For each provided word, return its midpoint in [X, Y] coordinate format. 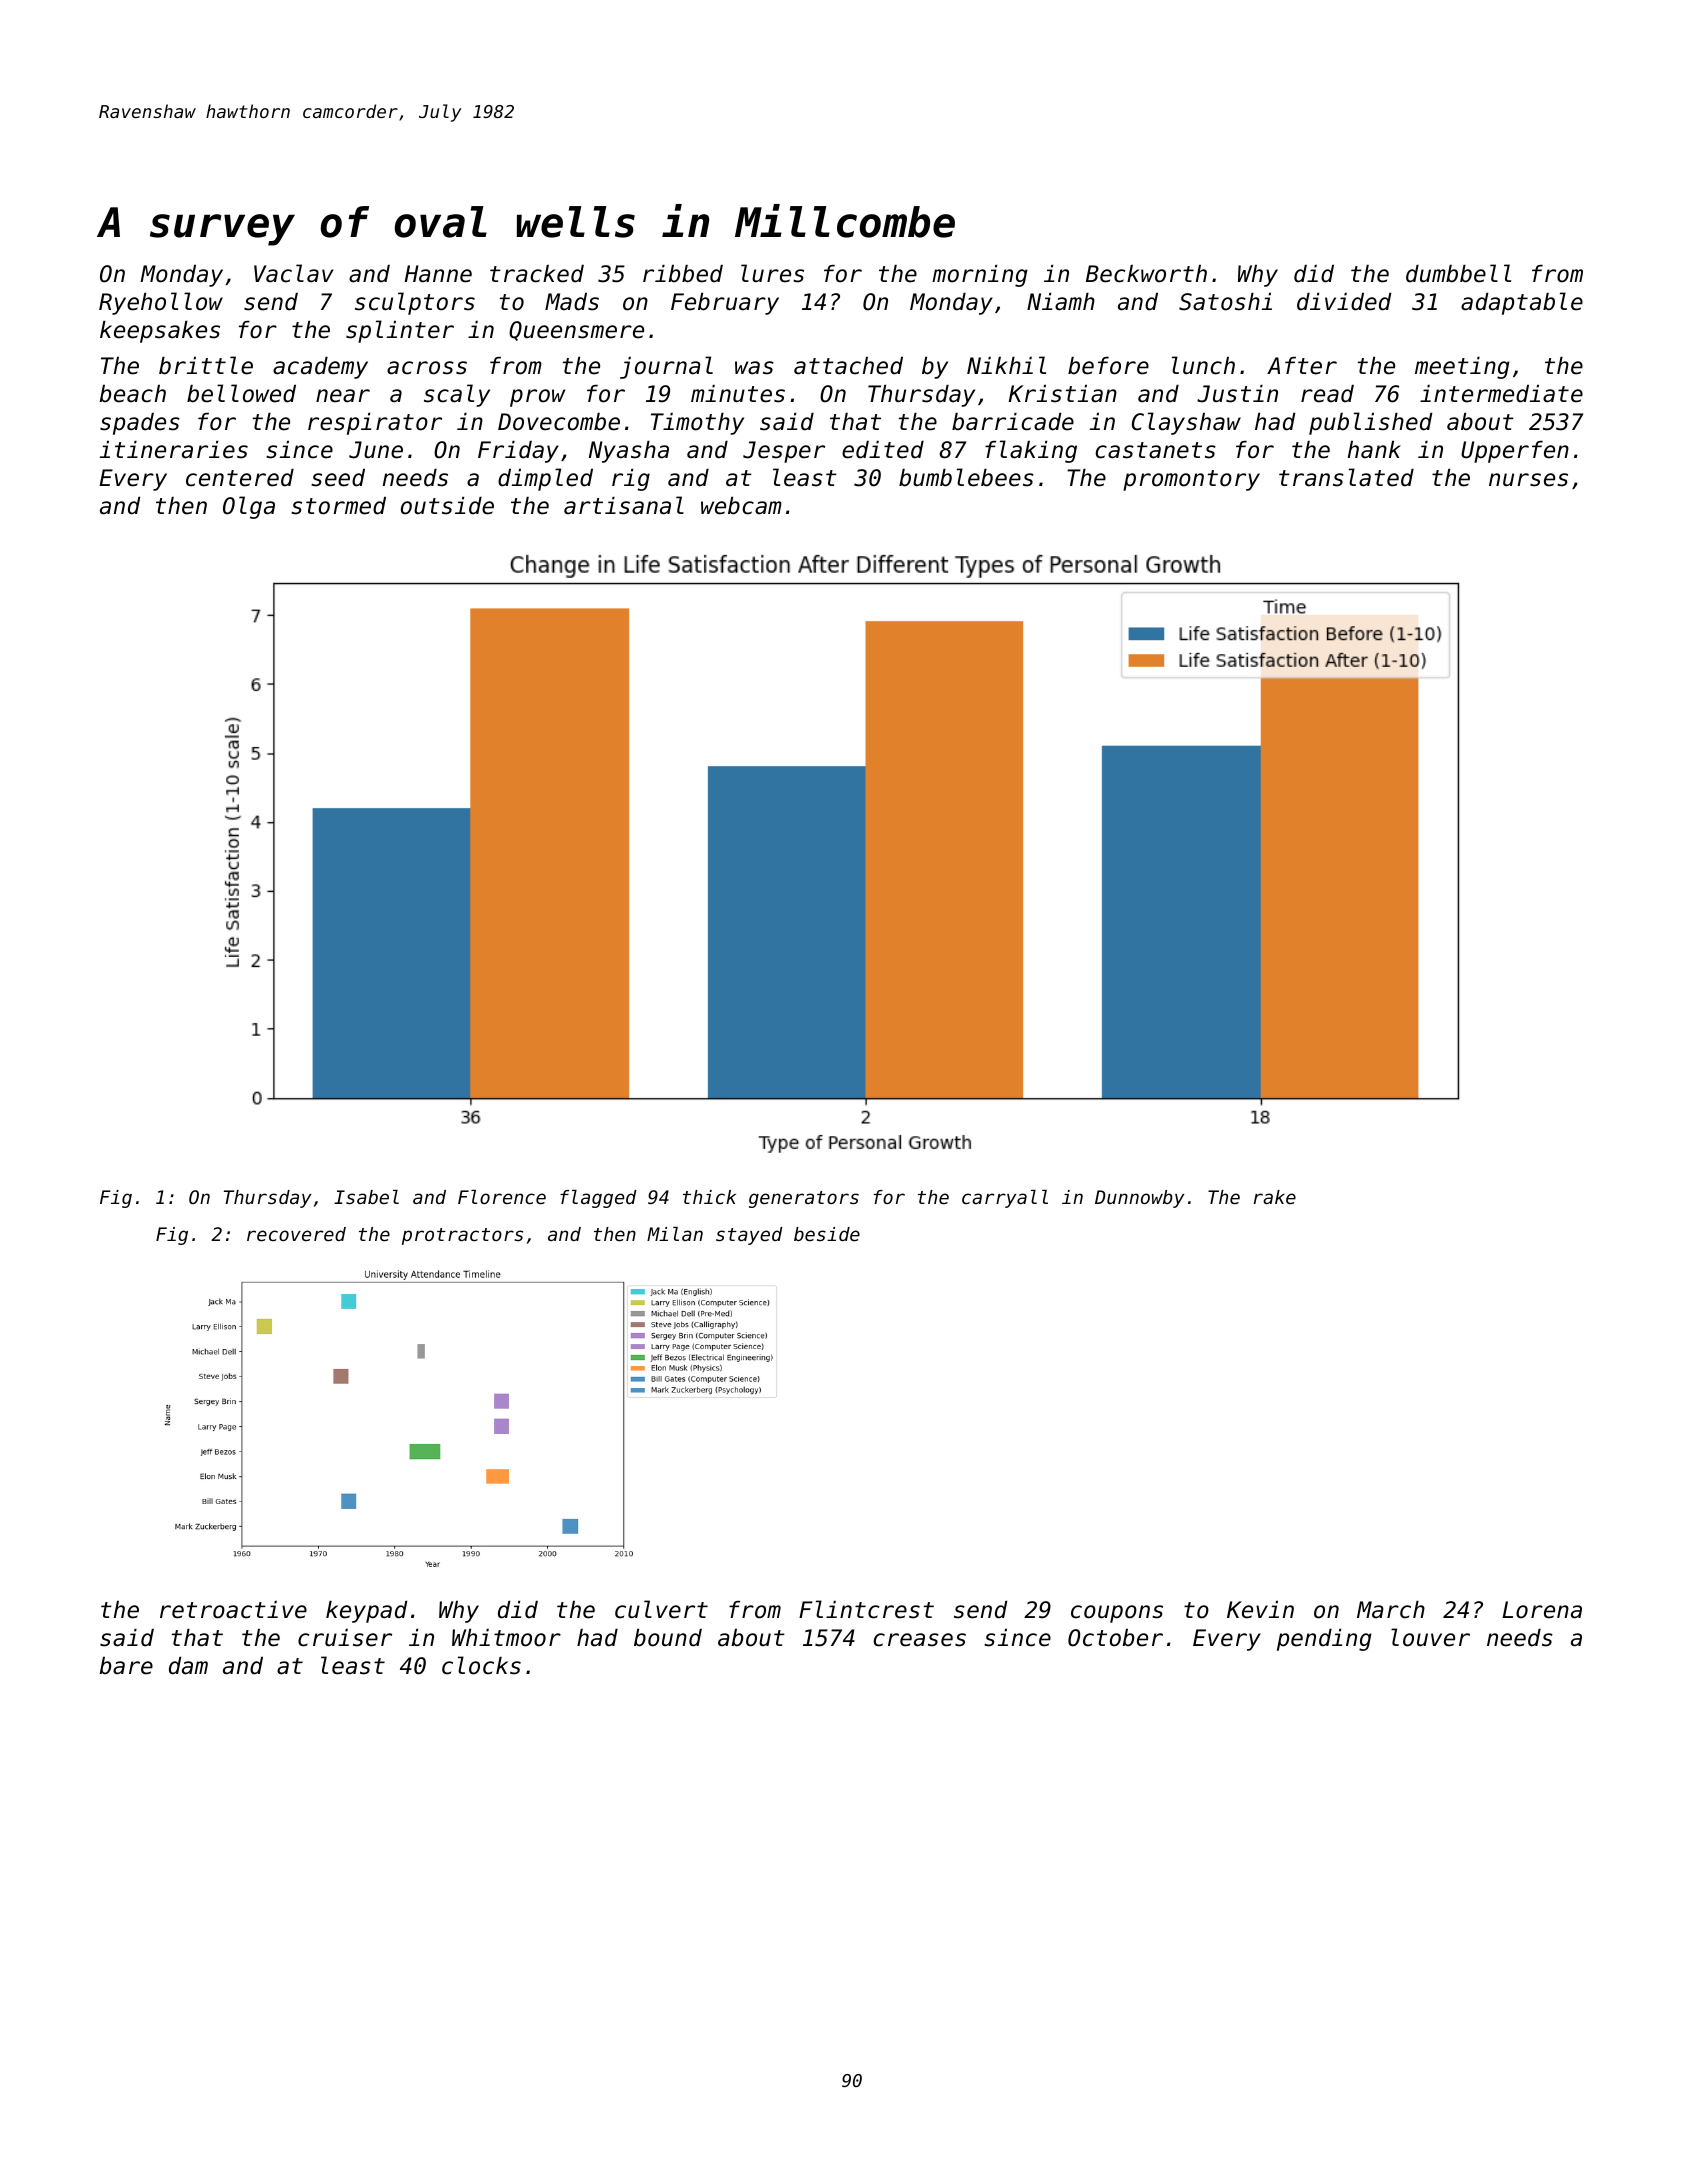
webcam [741, 506]
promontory [1191, 480]
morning [980, 276]
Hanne [438, 274]
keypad [366, 1612]
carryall [1005, 1199]
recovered [296, 1234]
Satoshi [1225, 302]
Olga [249, 507]
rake [1275, 1197]
